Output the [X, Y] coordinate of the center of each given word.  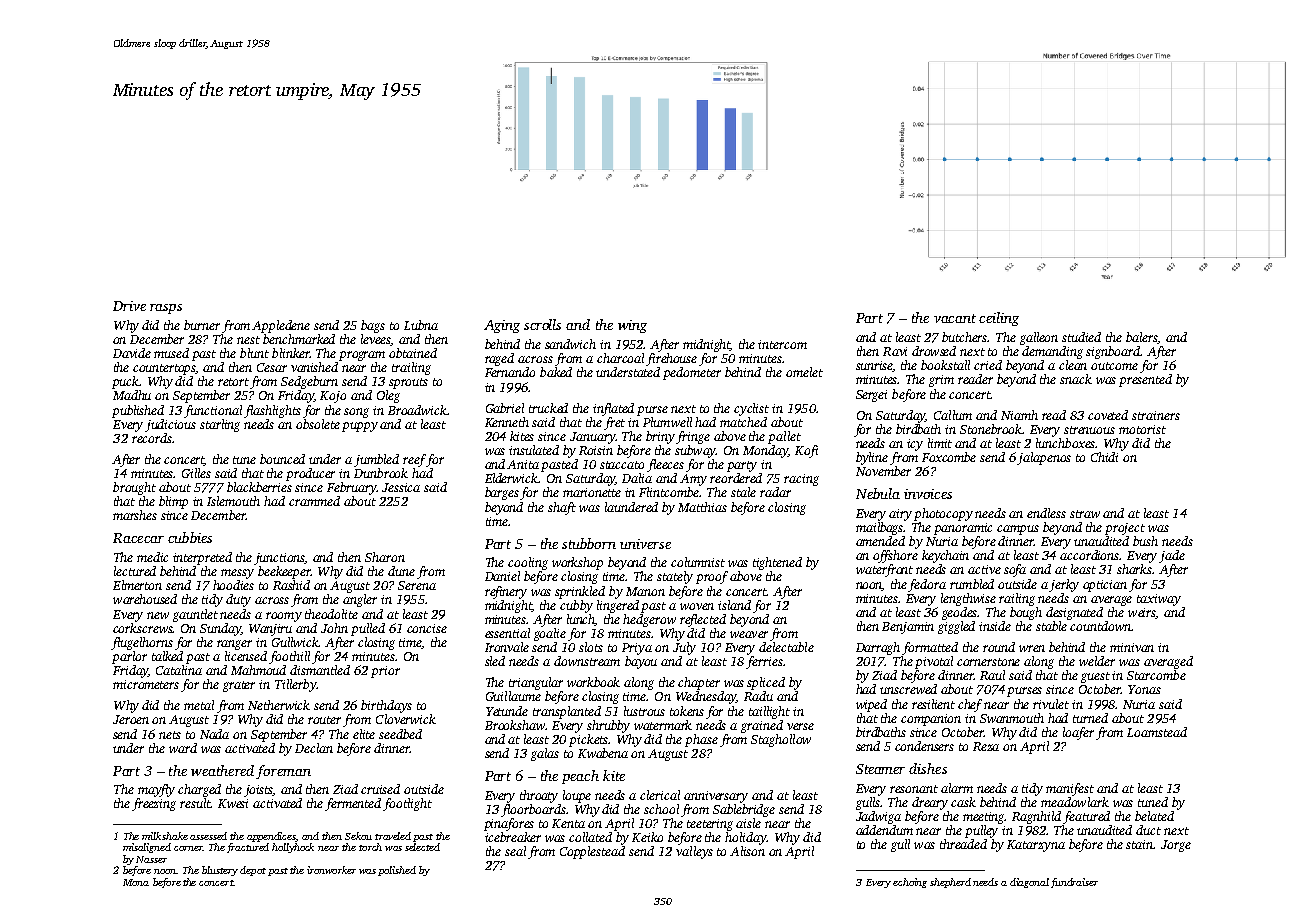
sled [495, 661]
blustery [220, 871]
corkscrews [143, 628]
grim [941, 381]
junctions [280, 559]
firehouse [671, 359]
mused [171, 353]
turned [1090, 718]
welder [1097, 661]
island [734, 605]
